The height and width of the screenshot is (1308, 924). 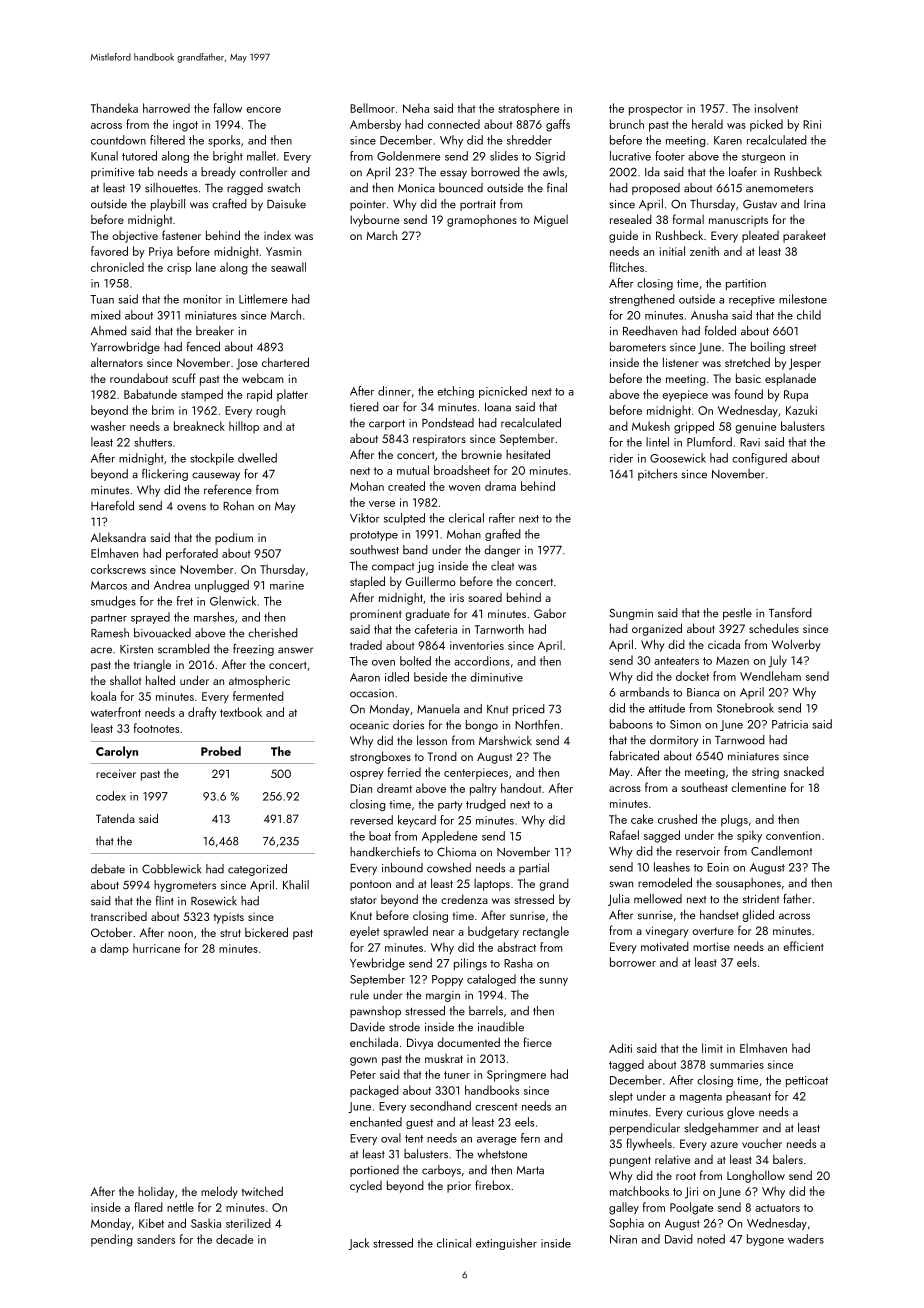 I want to click on beside, so click(x=430, y=677).
